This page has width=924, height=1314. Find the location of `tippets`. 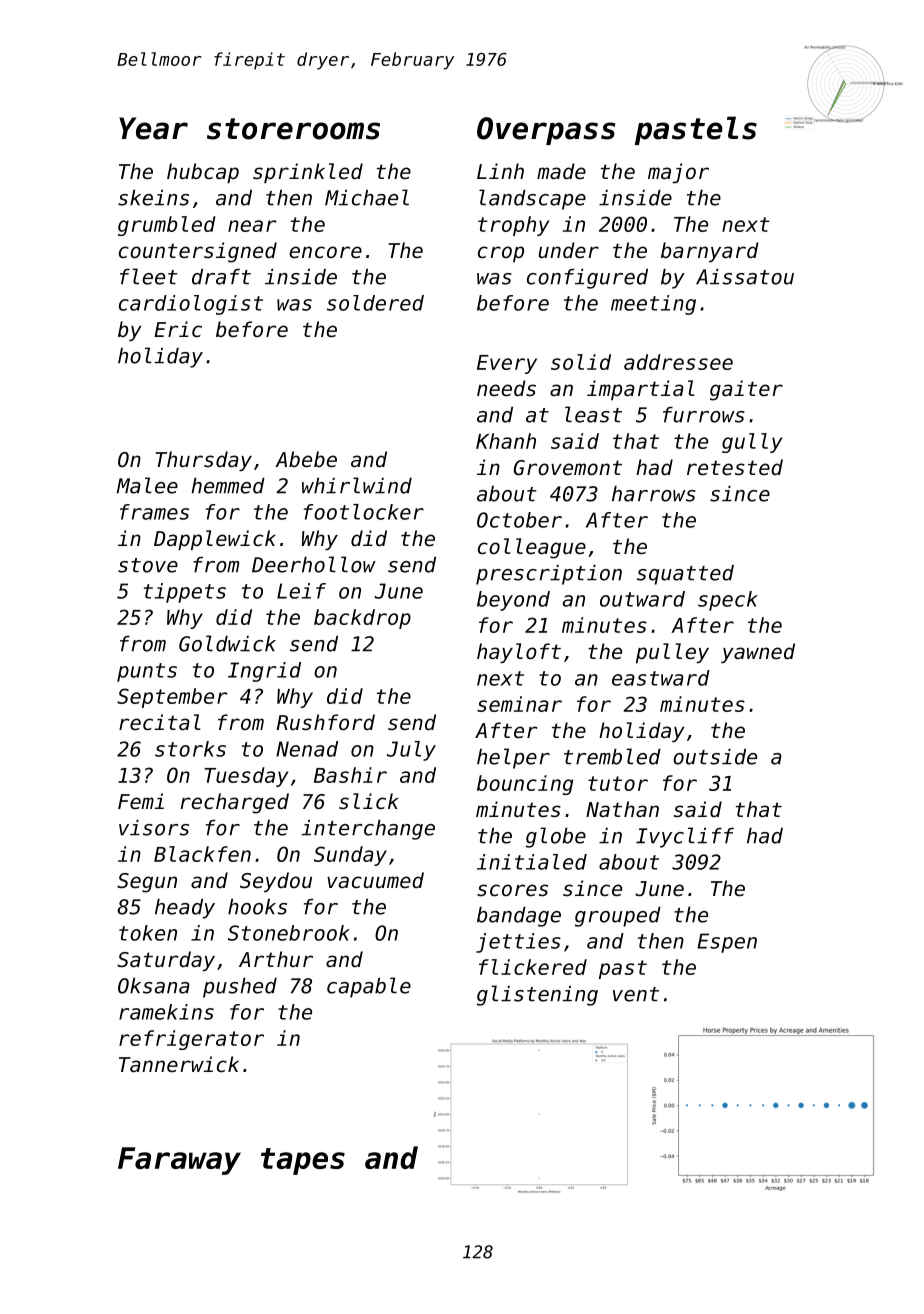

tippets is located at coordinates (185, 593).
